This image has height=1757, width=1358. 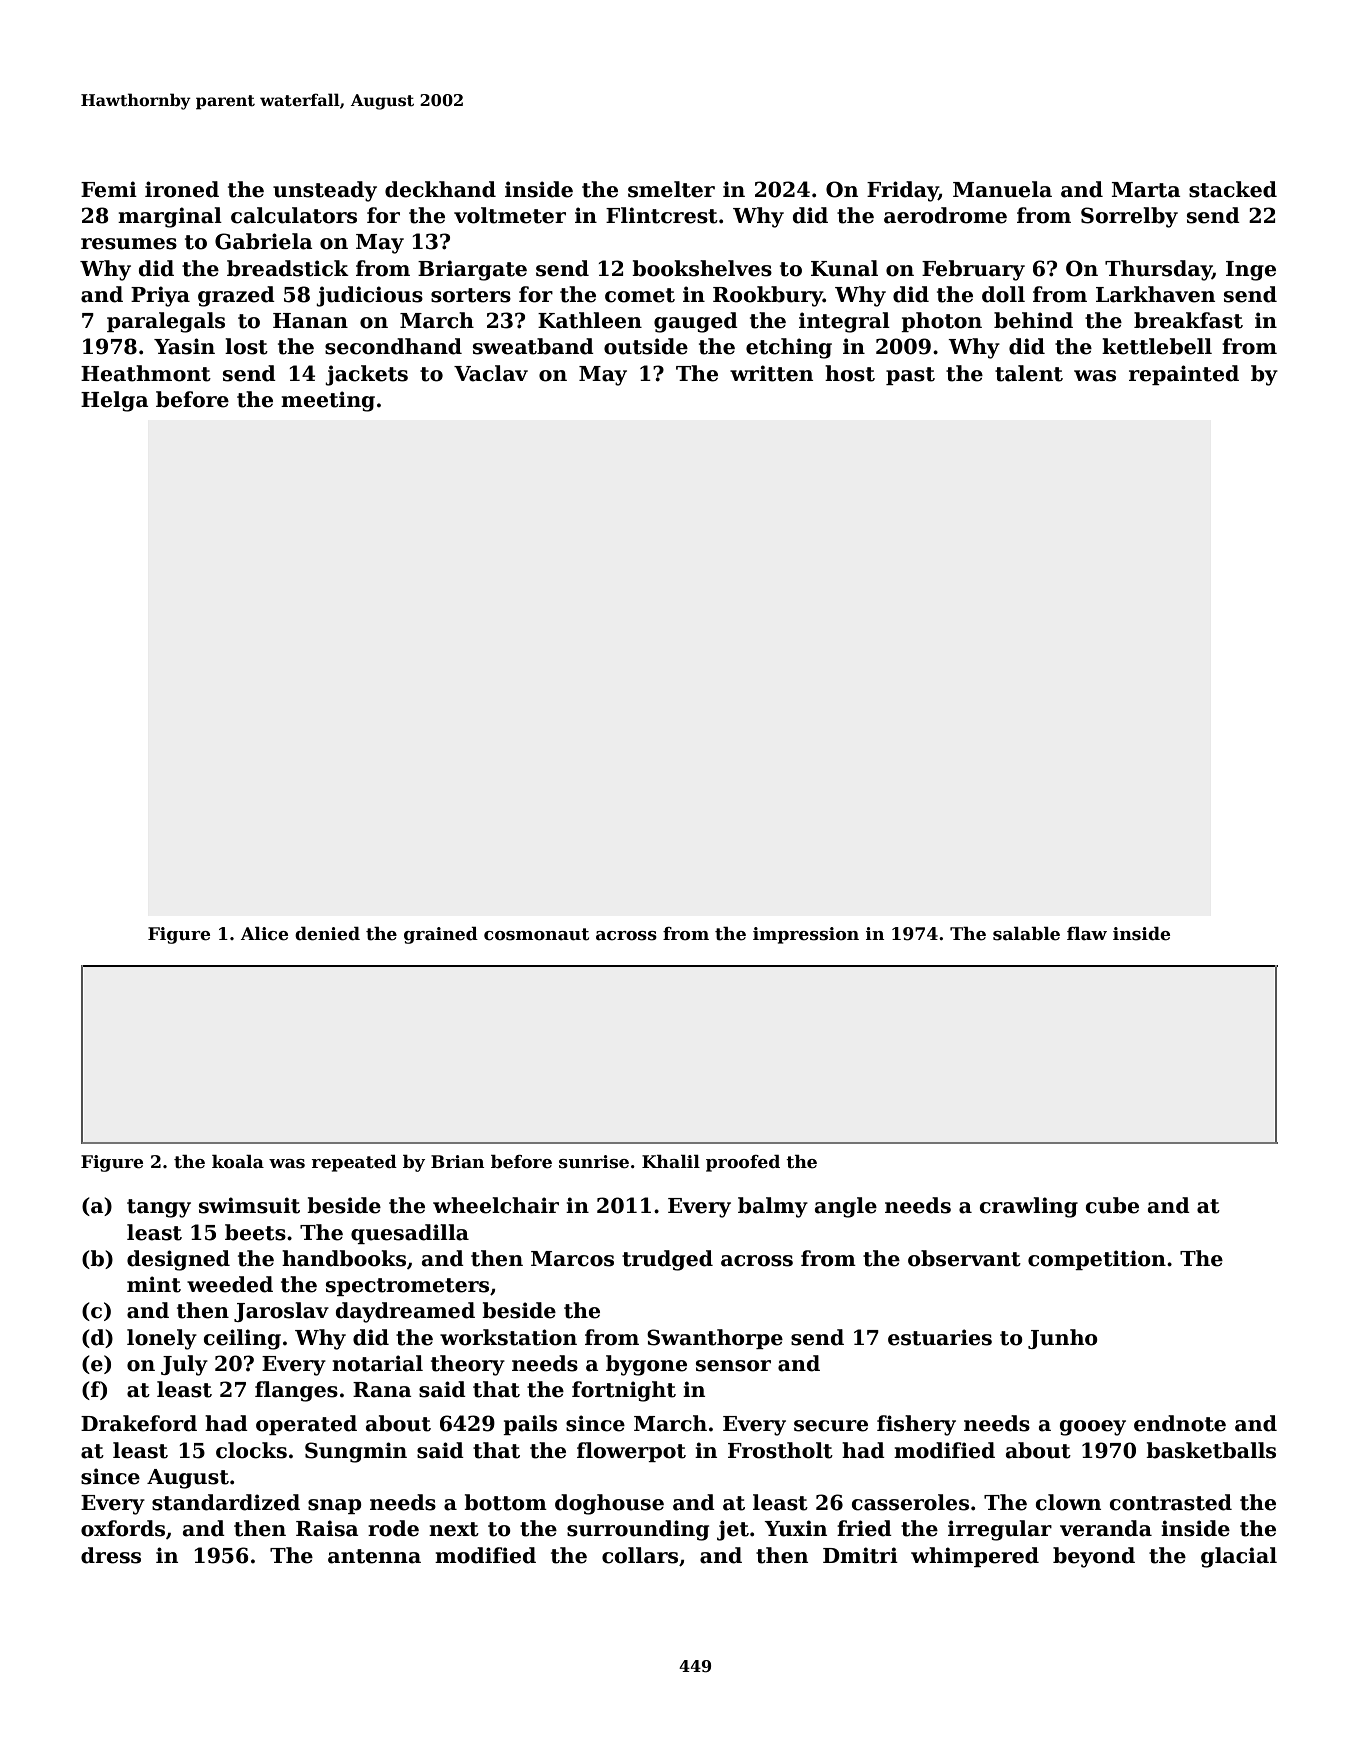 What do you see at coordinates (160, 296) in the image?
I see `Priya` at bounding box center [160, 296].
